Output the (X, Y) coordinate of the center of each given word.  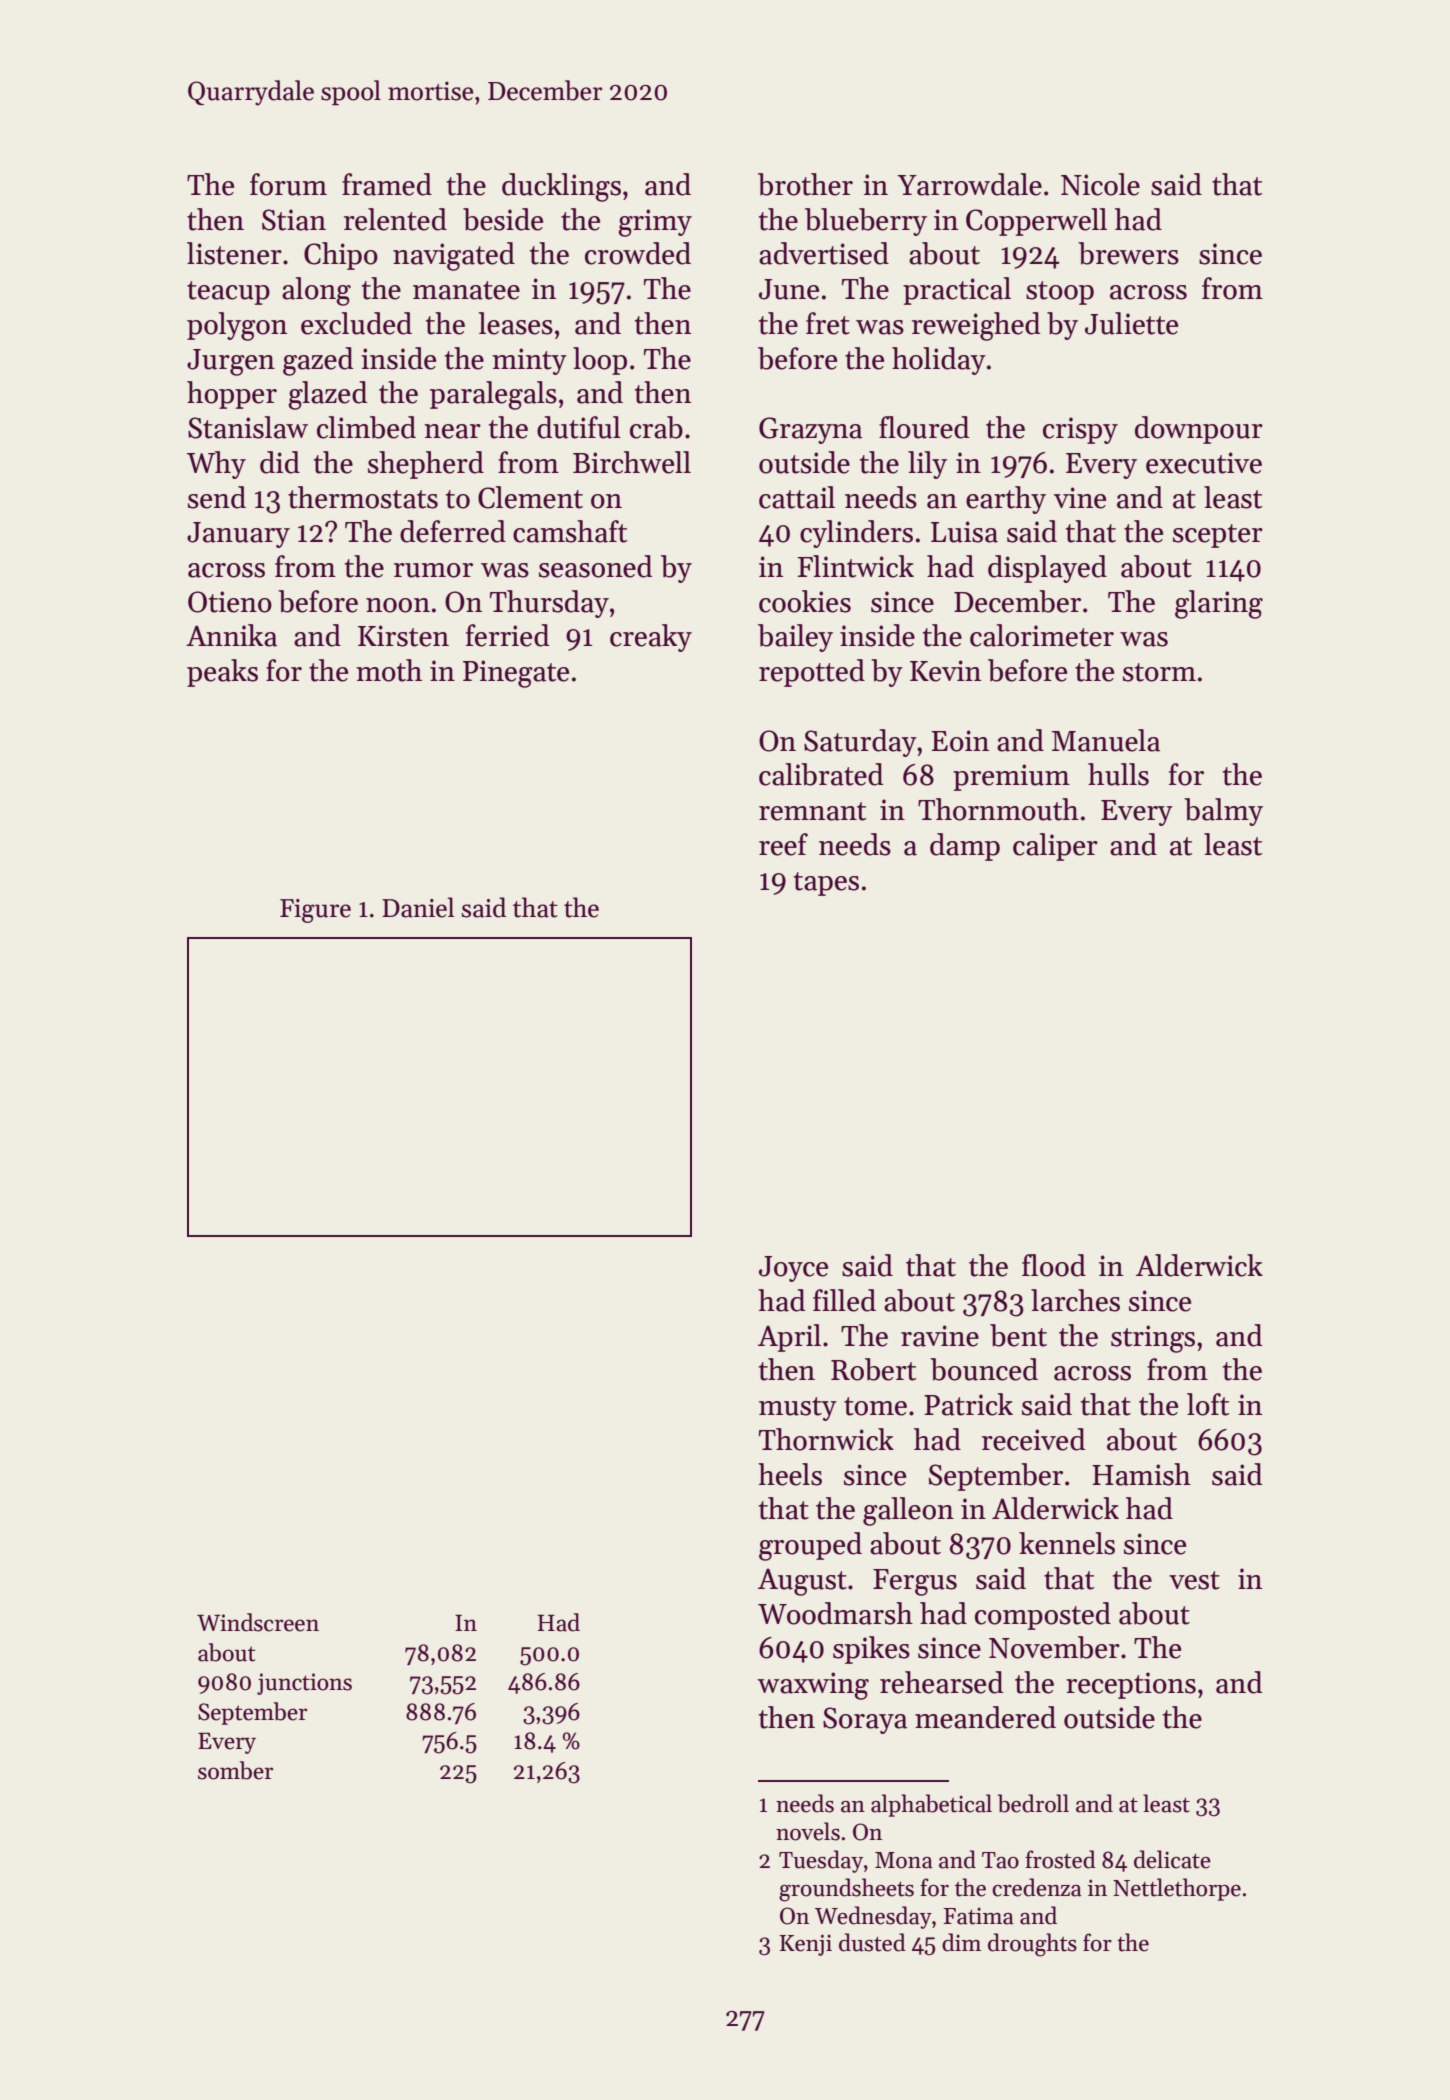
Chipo (341, 256)
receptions (1131, 1685)
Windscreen (258, 1622)
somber (235, 1770)
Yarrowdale (969, 184)
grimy (655, 223)
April (789, 1338)
